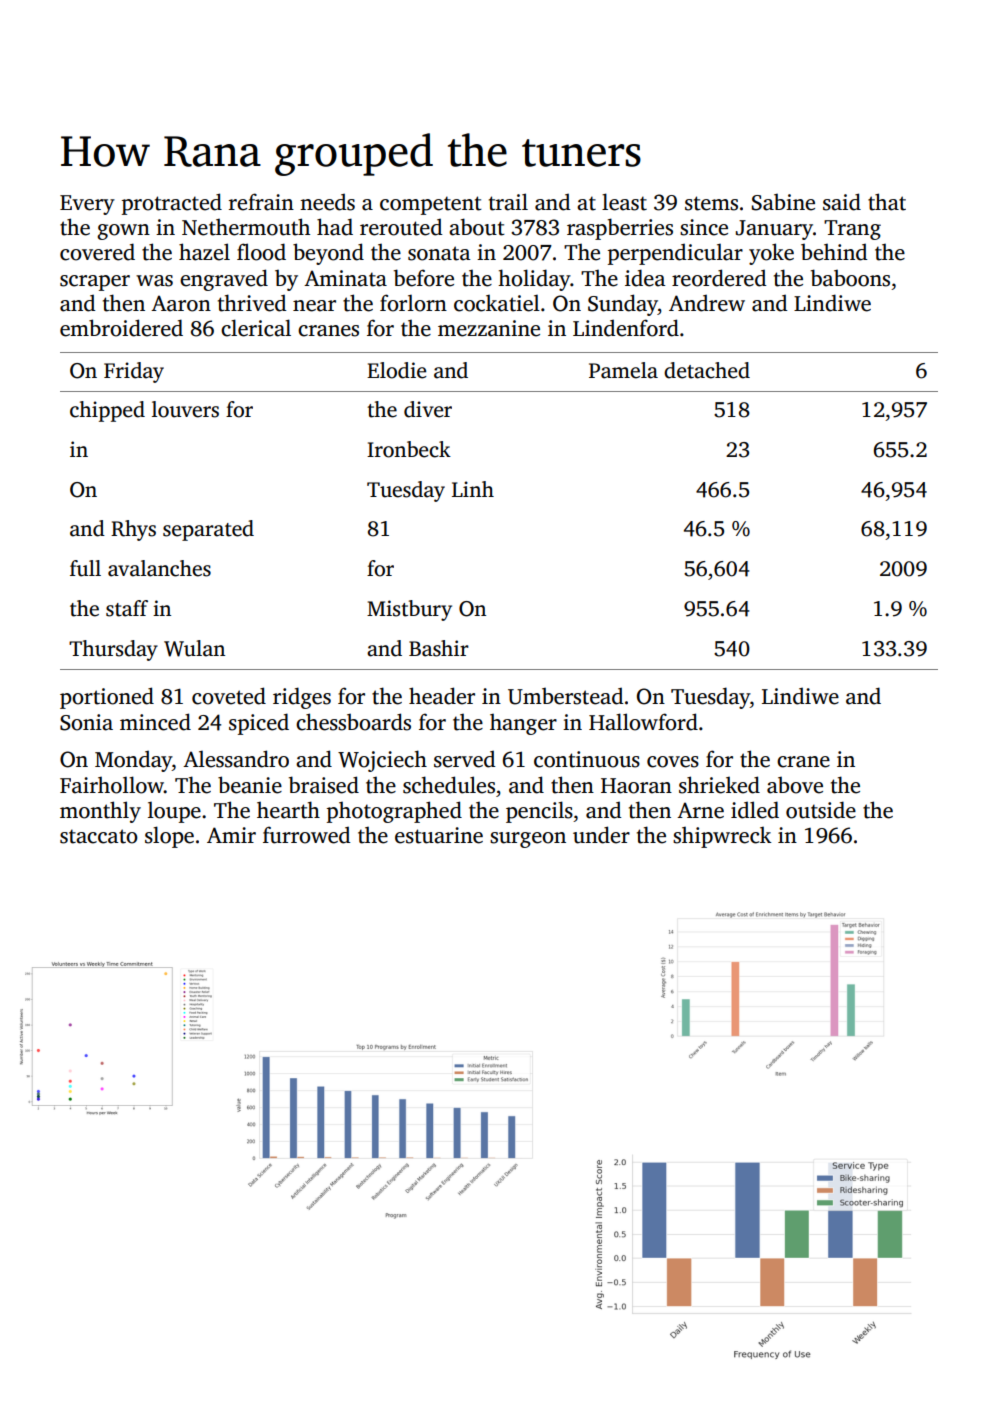 The image size is (997, 1416). What do you see at coordinates (154, 281) in the screenshot?
I see `was` at bounding box center [154, 281].
